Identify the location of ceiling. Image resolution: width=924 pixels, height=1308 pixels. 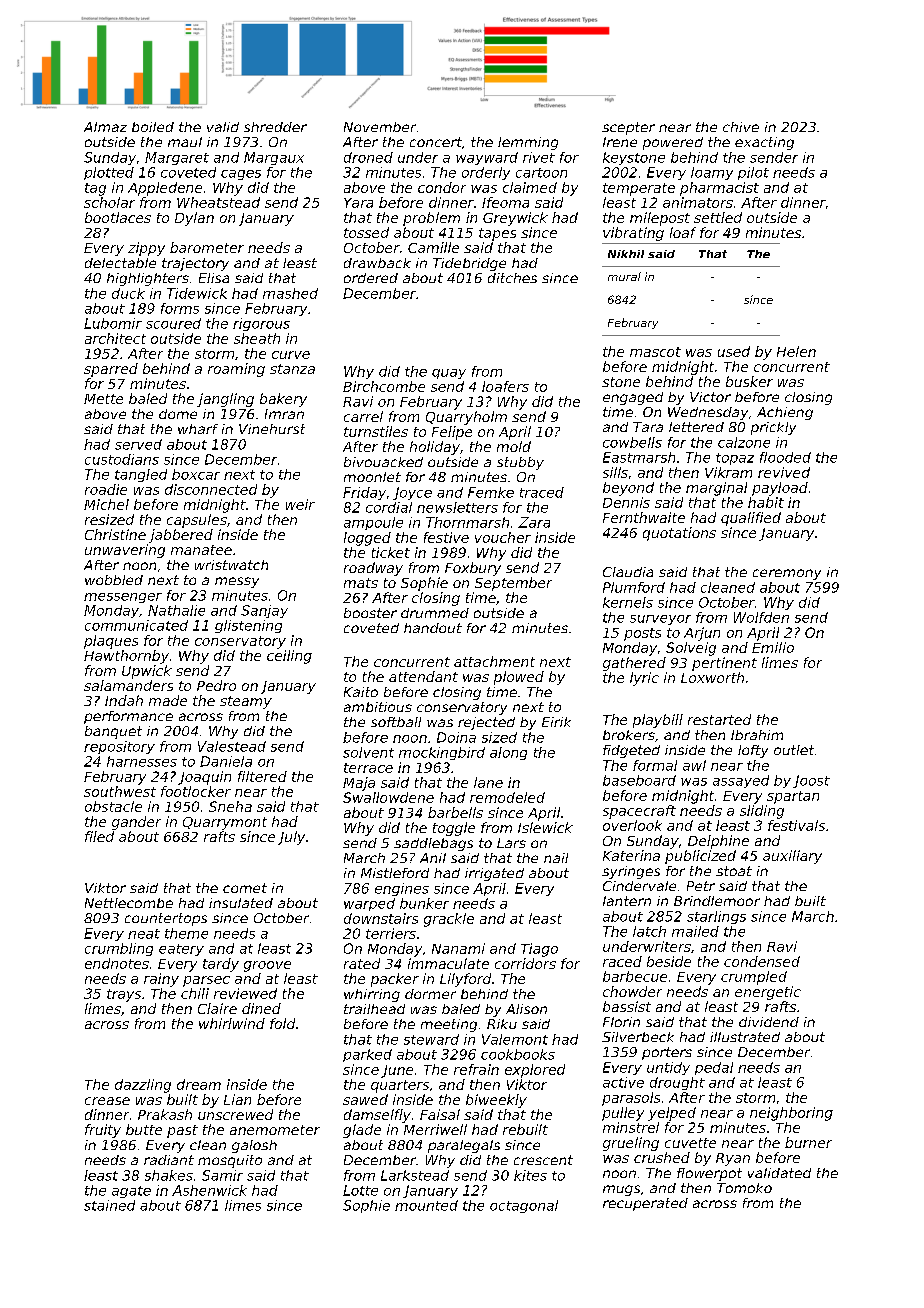
(289, 657).
